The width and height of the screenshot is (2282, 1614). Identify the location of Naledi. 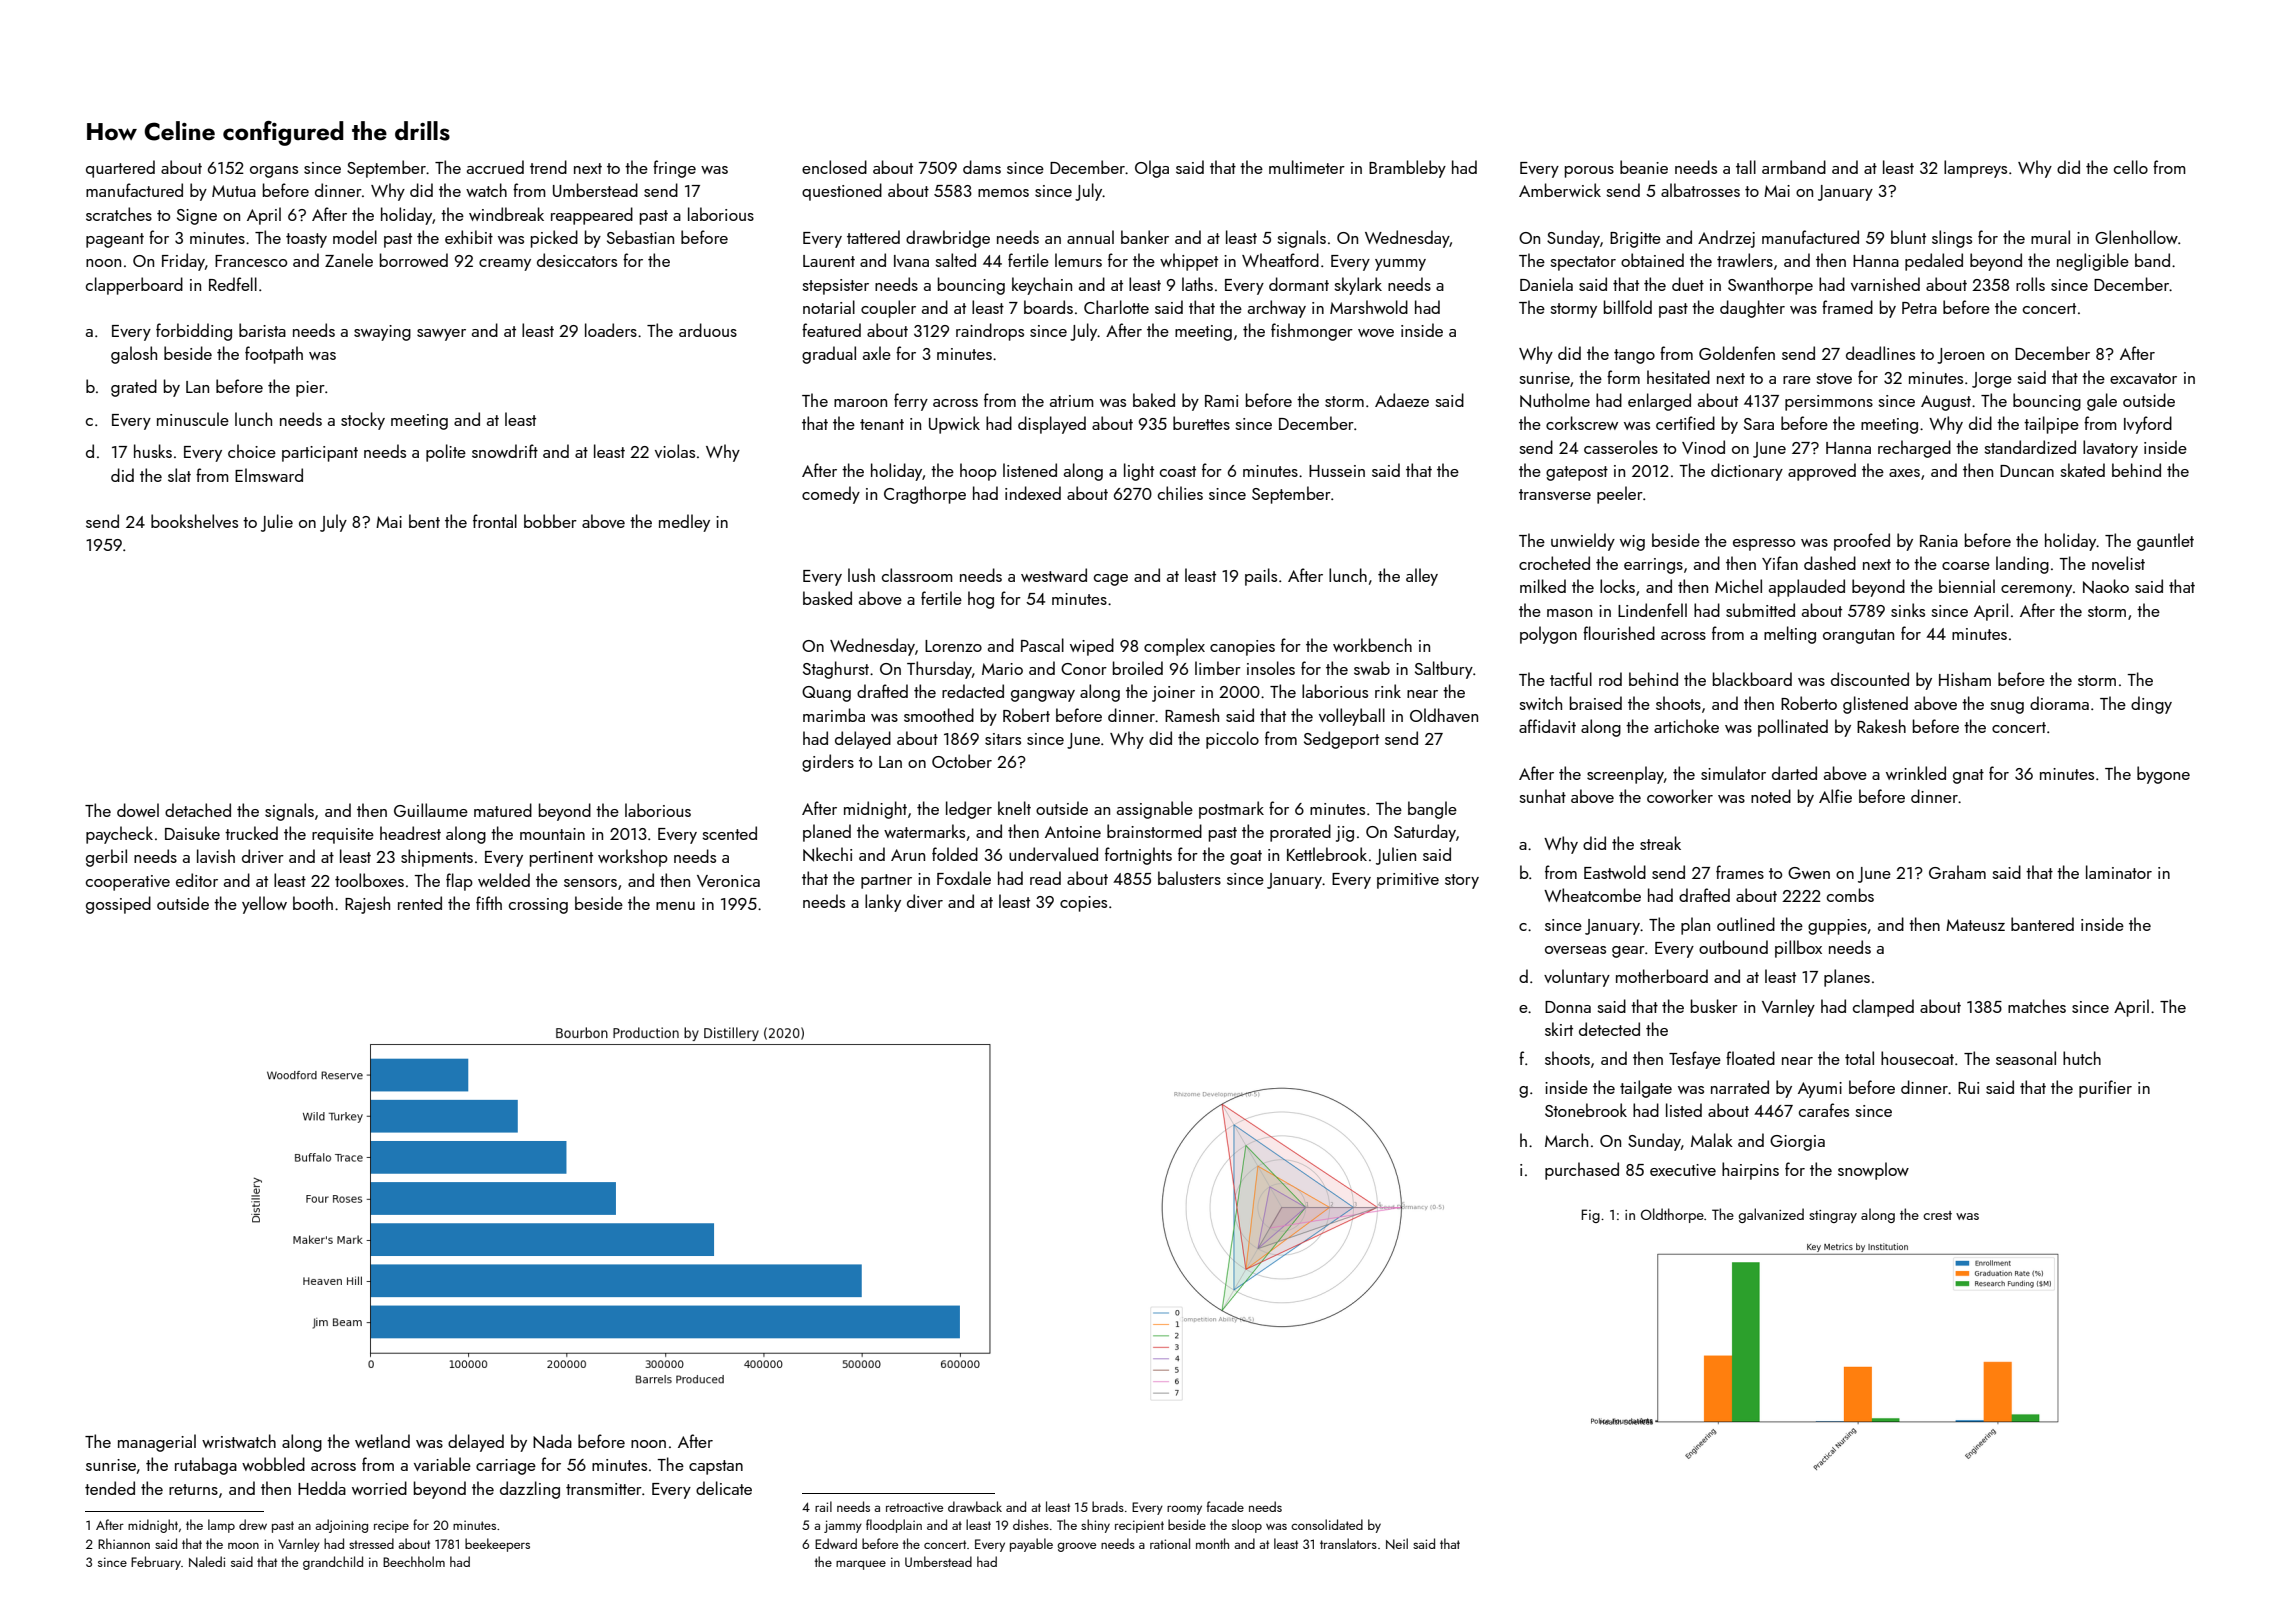
(207, 1561).
